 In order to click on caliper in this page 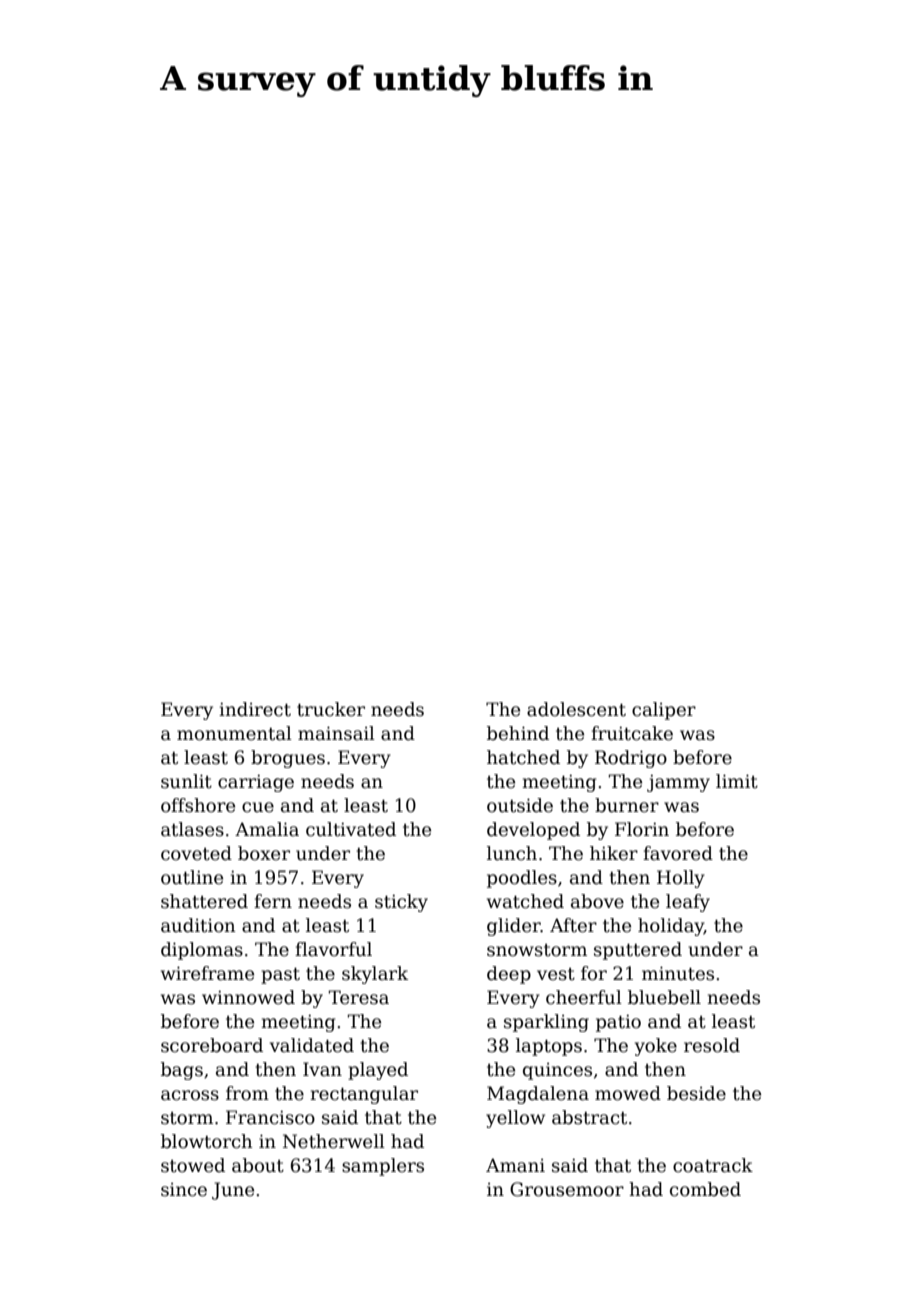, I will do `click(664, 711)`.
